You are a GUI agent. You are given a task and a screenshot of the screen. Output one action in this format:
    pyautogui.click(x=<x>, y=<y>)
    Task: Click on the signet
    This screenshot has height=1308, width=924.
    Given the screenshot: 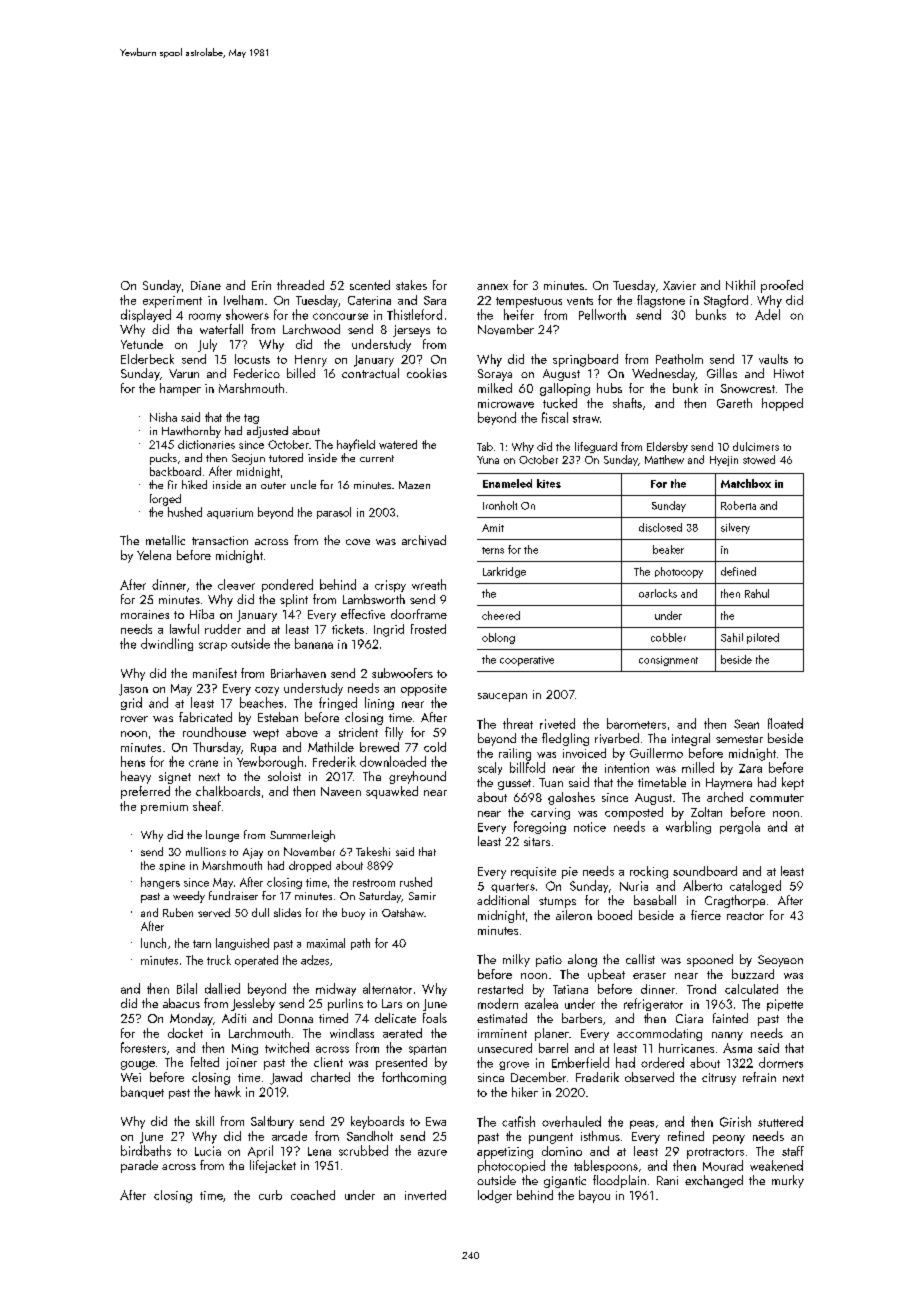 What is the action you would take?
    pyautogui.click(x=175, y=778)
